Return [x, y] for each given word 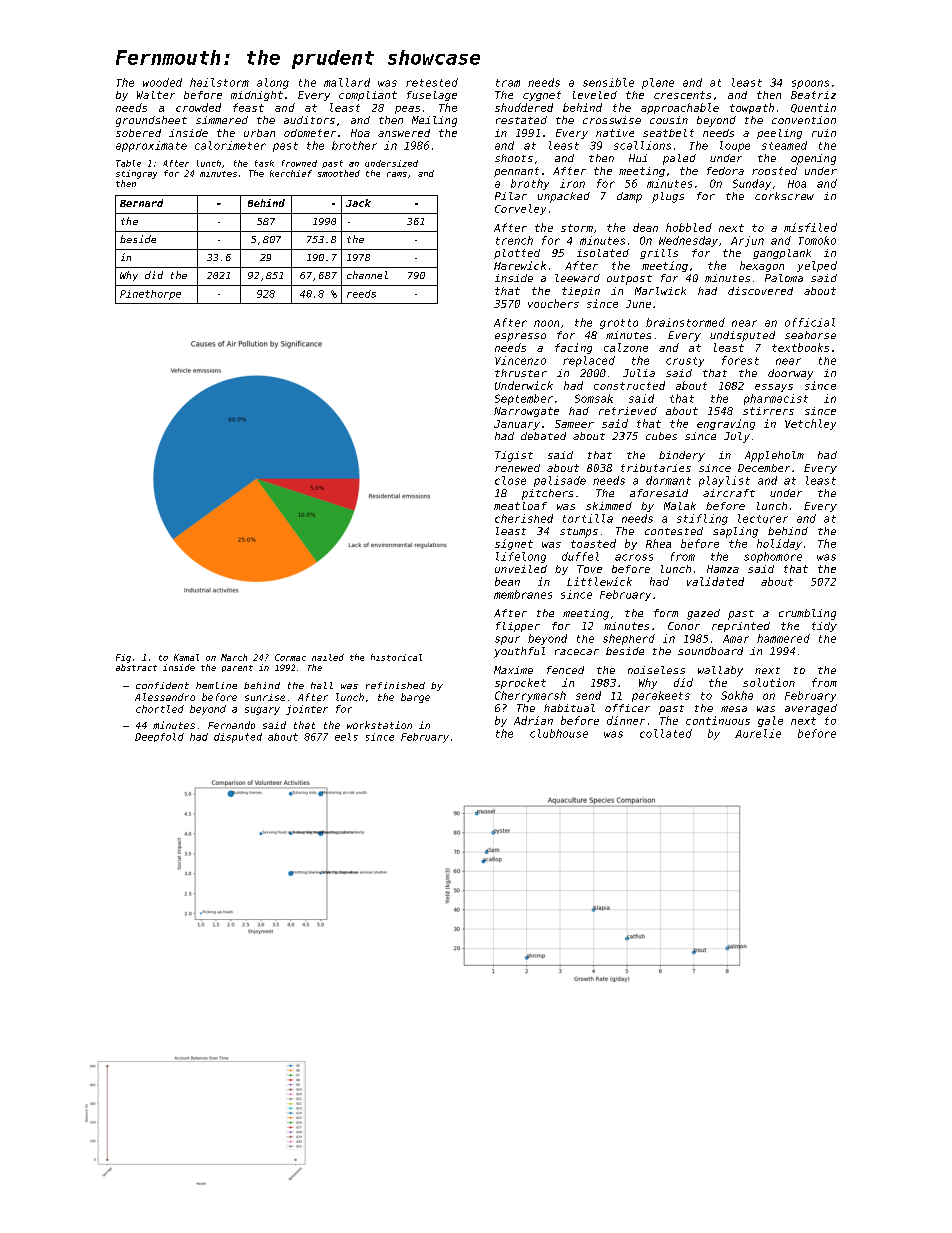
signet [514, 544]
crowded [198, 107]
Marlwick [660, 291]
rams [397, 174]
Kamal [186, 657]
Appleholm [774, 456]
